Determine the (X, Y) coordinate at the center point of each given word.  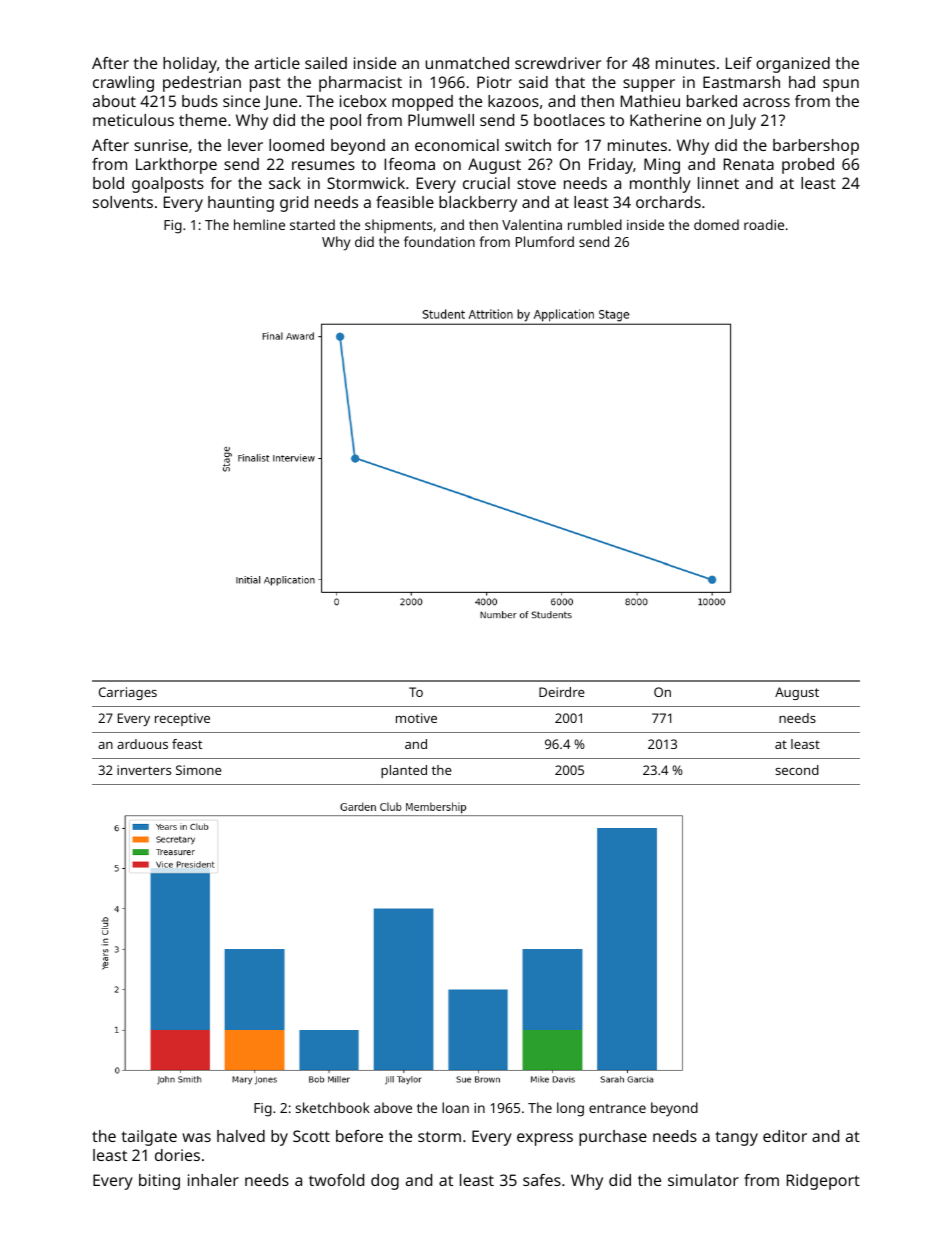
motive (416, 718)
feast (187, 744)
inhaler (213, 1180)
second (797, 770)
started (312, 224)
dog (385, 1182)
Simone (198, 770)
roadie (764, 224)
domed (716, 224)
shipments (398, 226)
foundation (439, 241)
